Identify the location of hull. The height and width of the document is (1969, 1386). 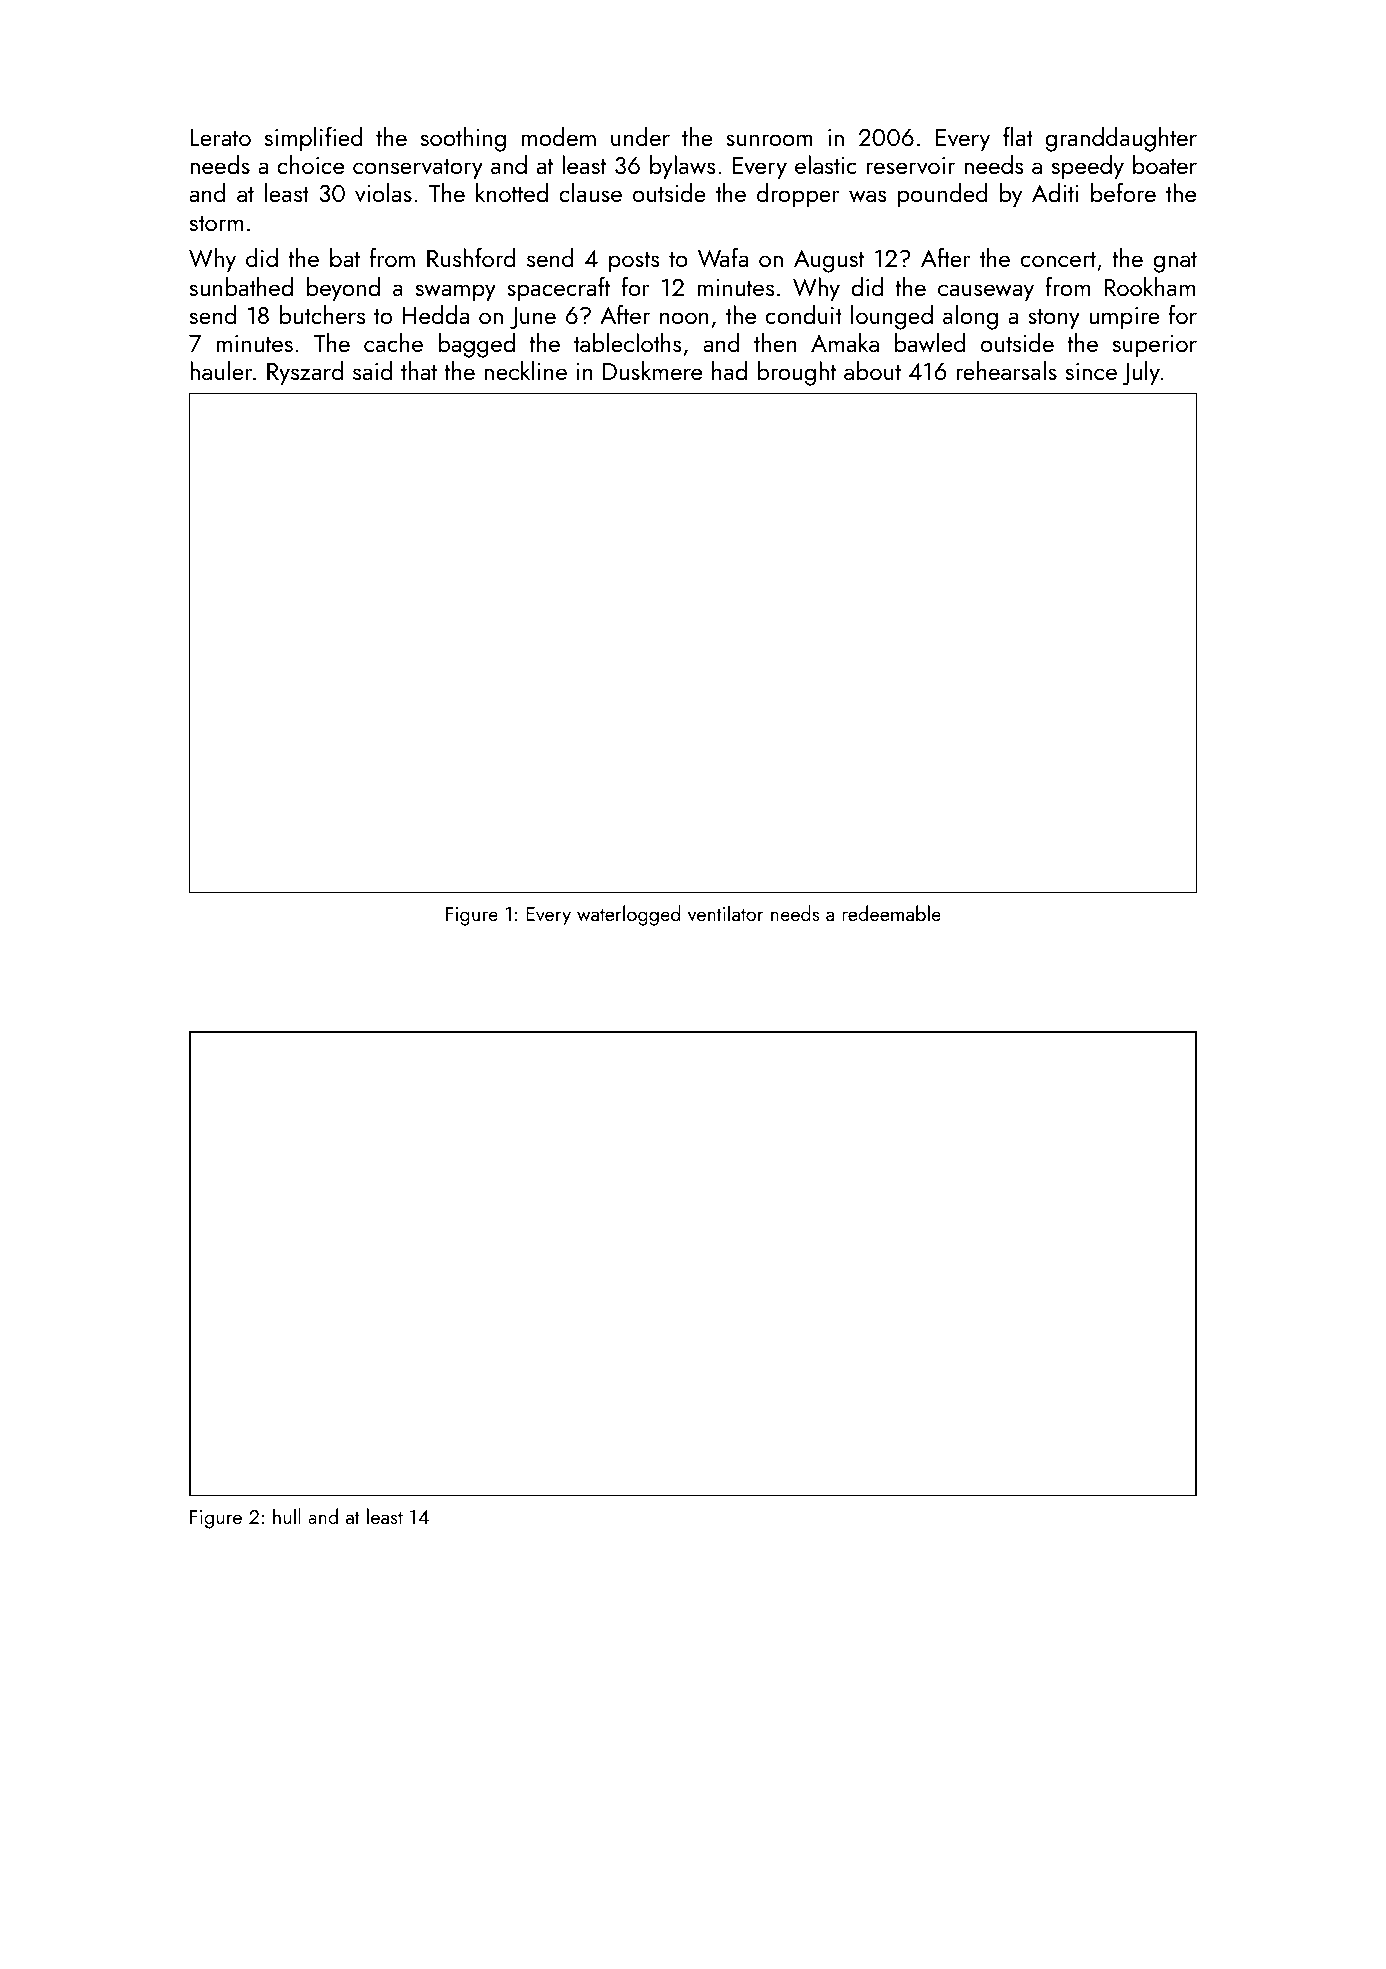
(287, 1516).
